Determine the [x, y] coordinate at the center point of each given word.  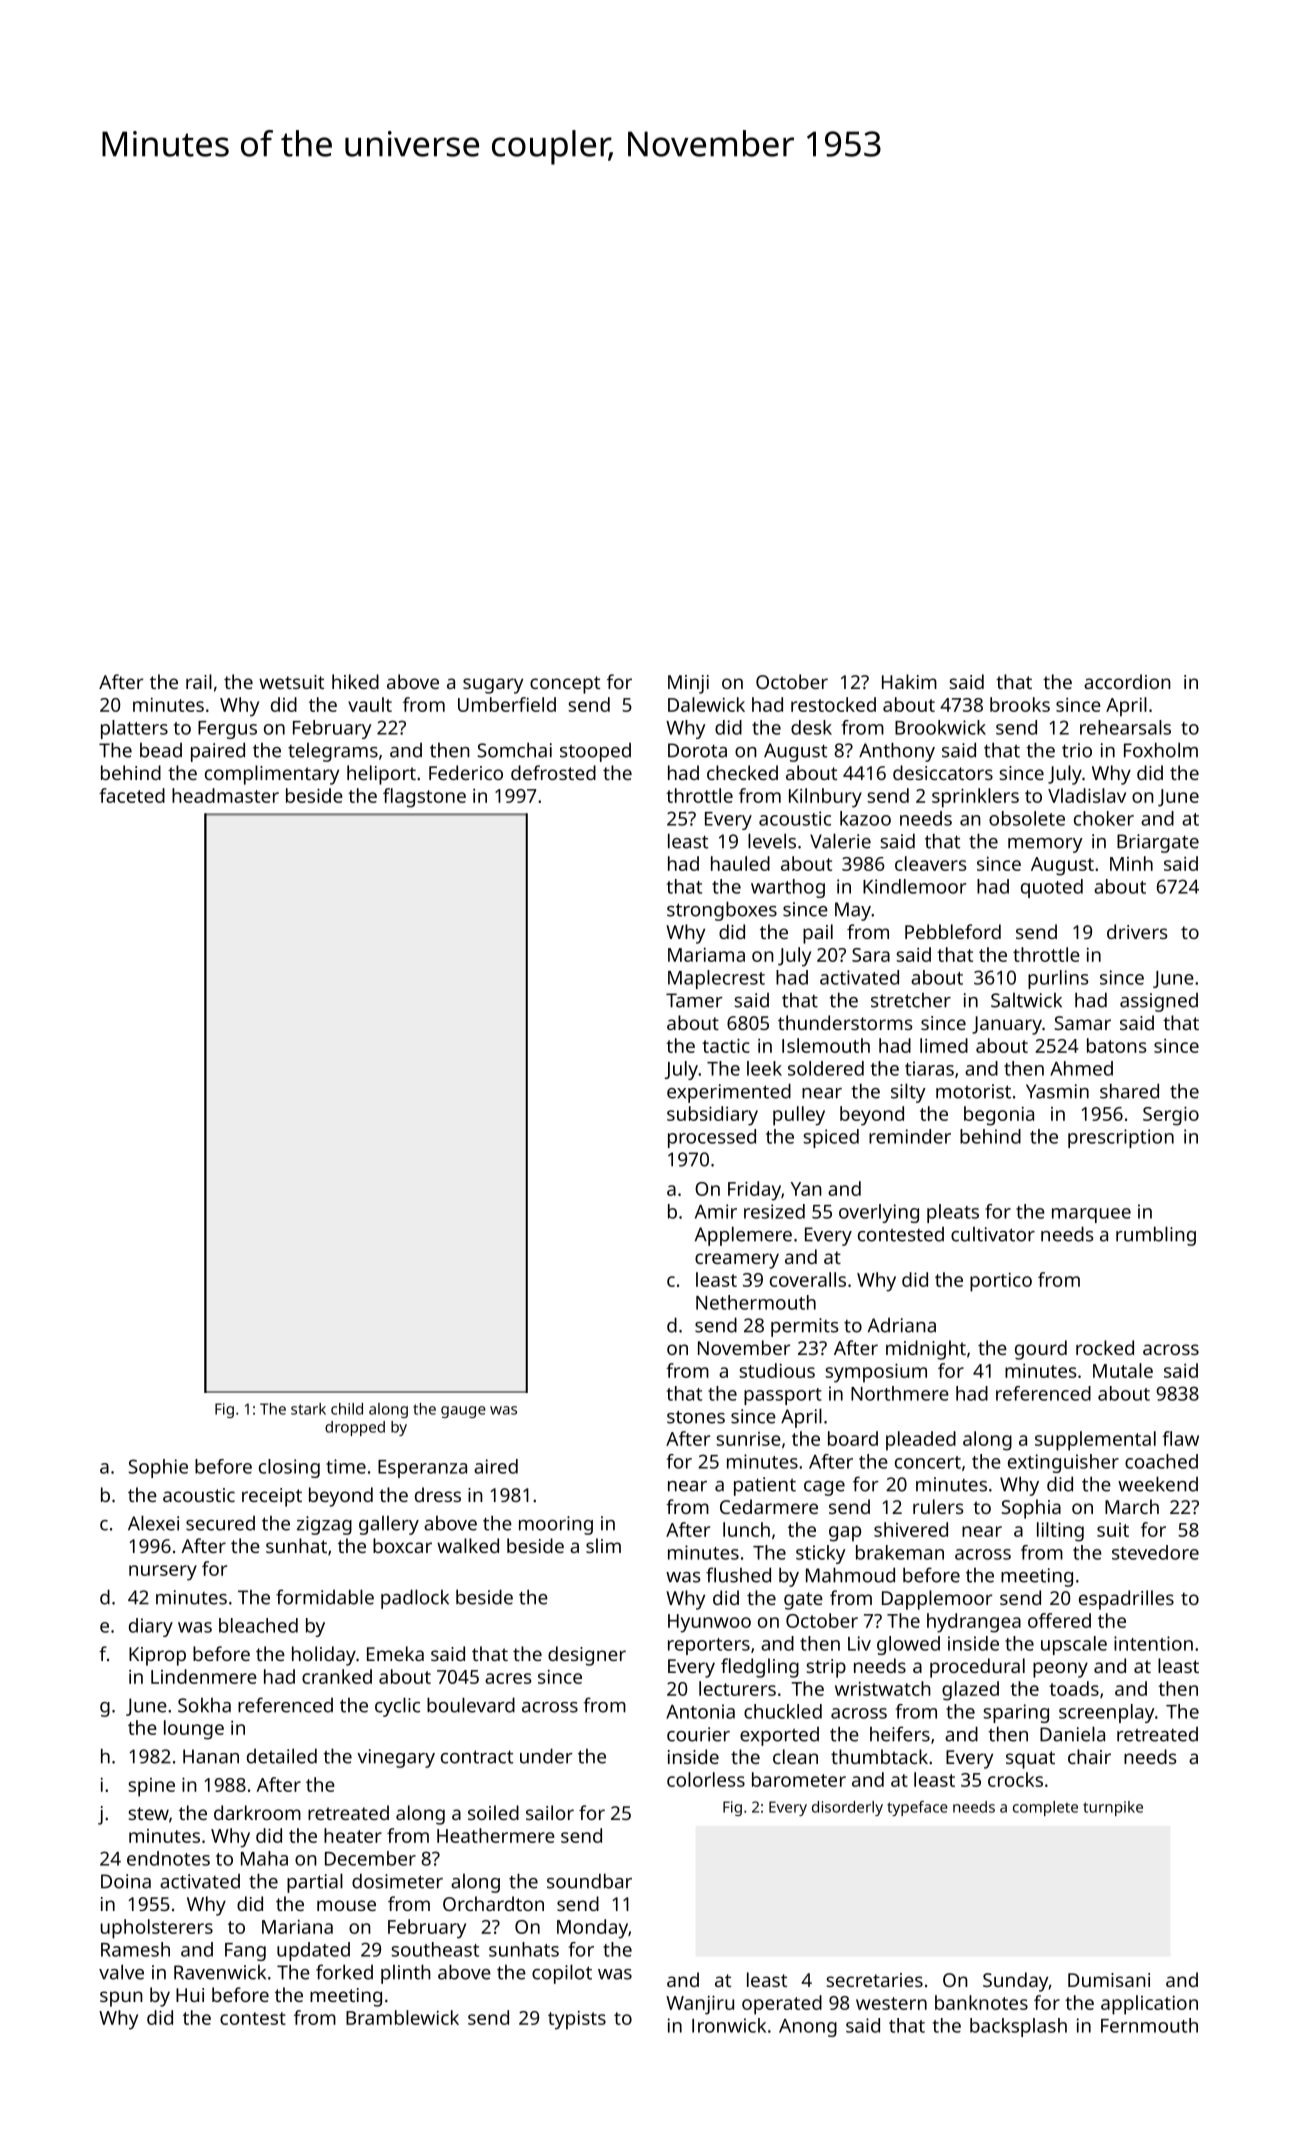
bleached [258, 1625]
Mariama [706, 954]
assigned [1159, 1002]
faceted [132, 795]
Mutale [1123, 1370]
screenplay [1107, 1713]
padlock [415, 1599]
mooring [556, 1525]
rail [199, 681]
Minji [688, 684]
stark [308, 1409]
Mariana [297, 1926]
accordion [1127, 681]
